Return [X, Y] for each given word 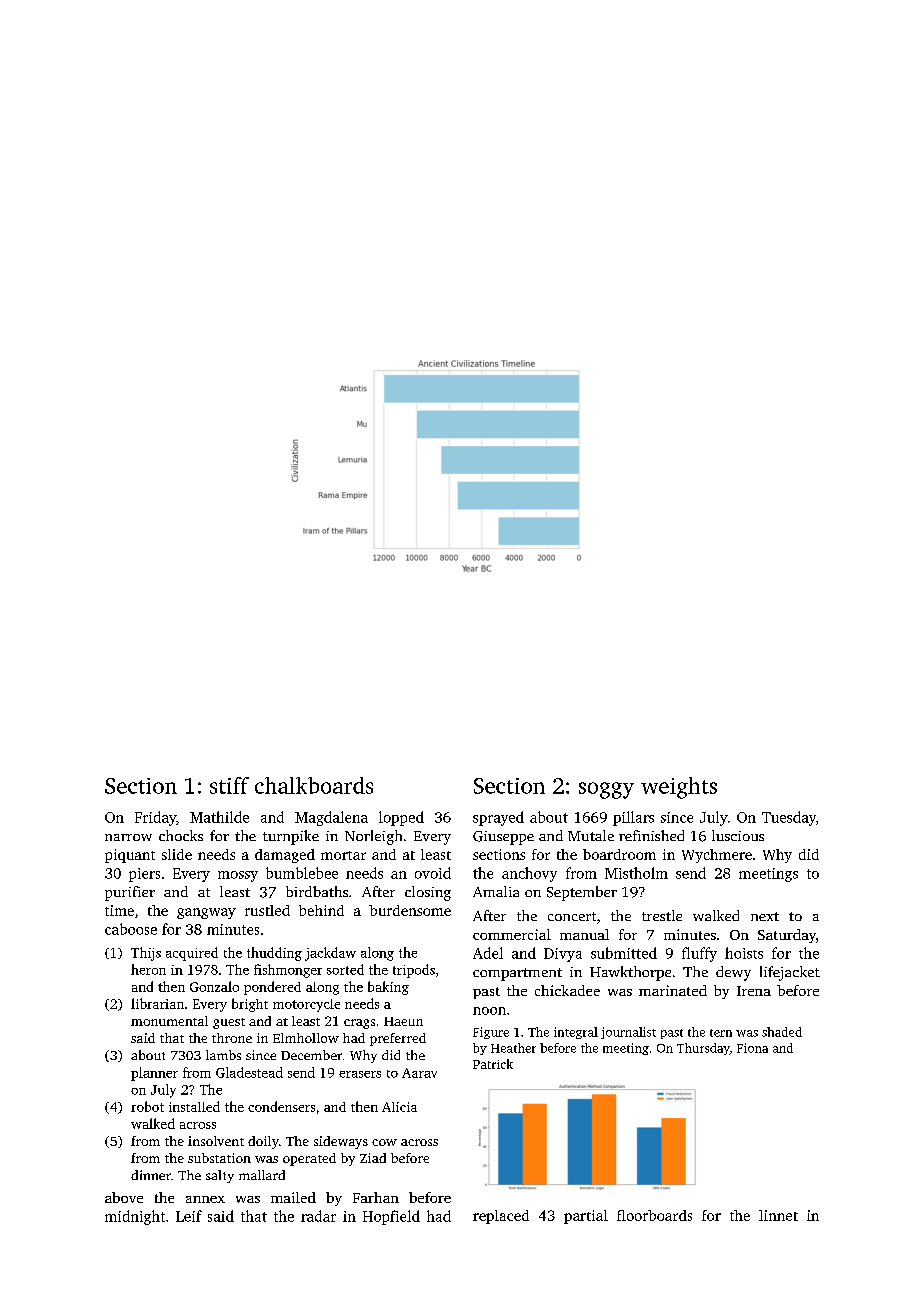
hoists [744, 953]
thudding [274, 954]
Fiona [752, 1048]
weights [679, 788]
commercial [512, 934]
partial [586, 1217]
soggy [606, 790]
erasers [360, 1074]
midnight [135, 1217]
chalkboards [314, 785]
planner [154, 1074]
